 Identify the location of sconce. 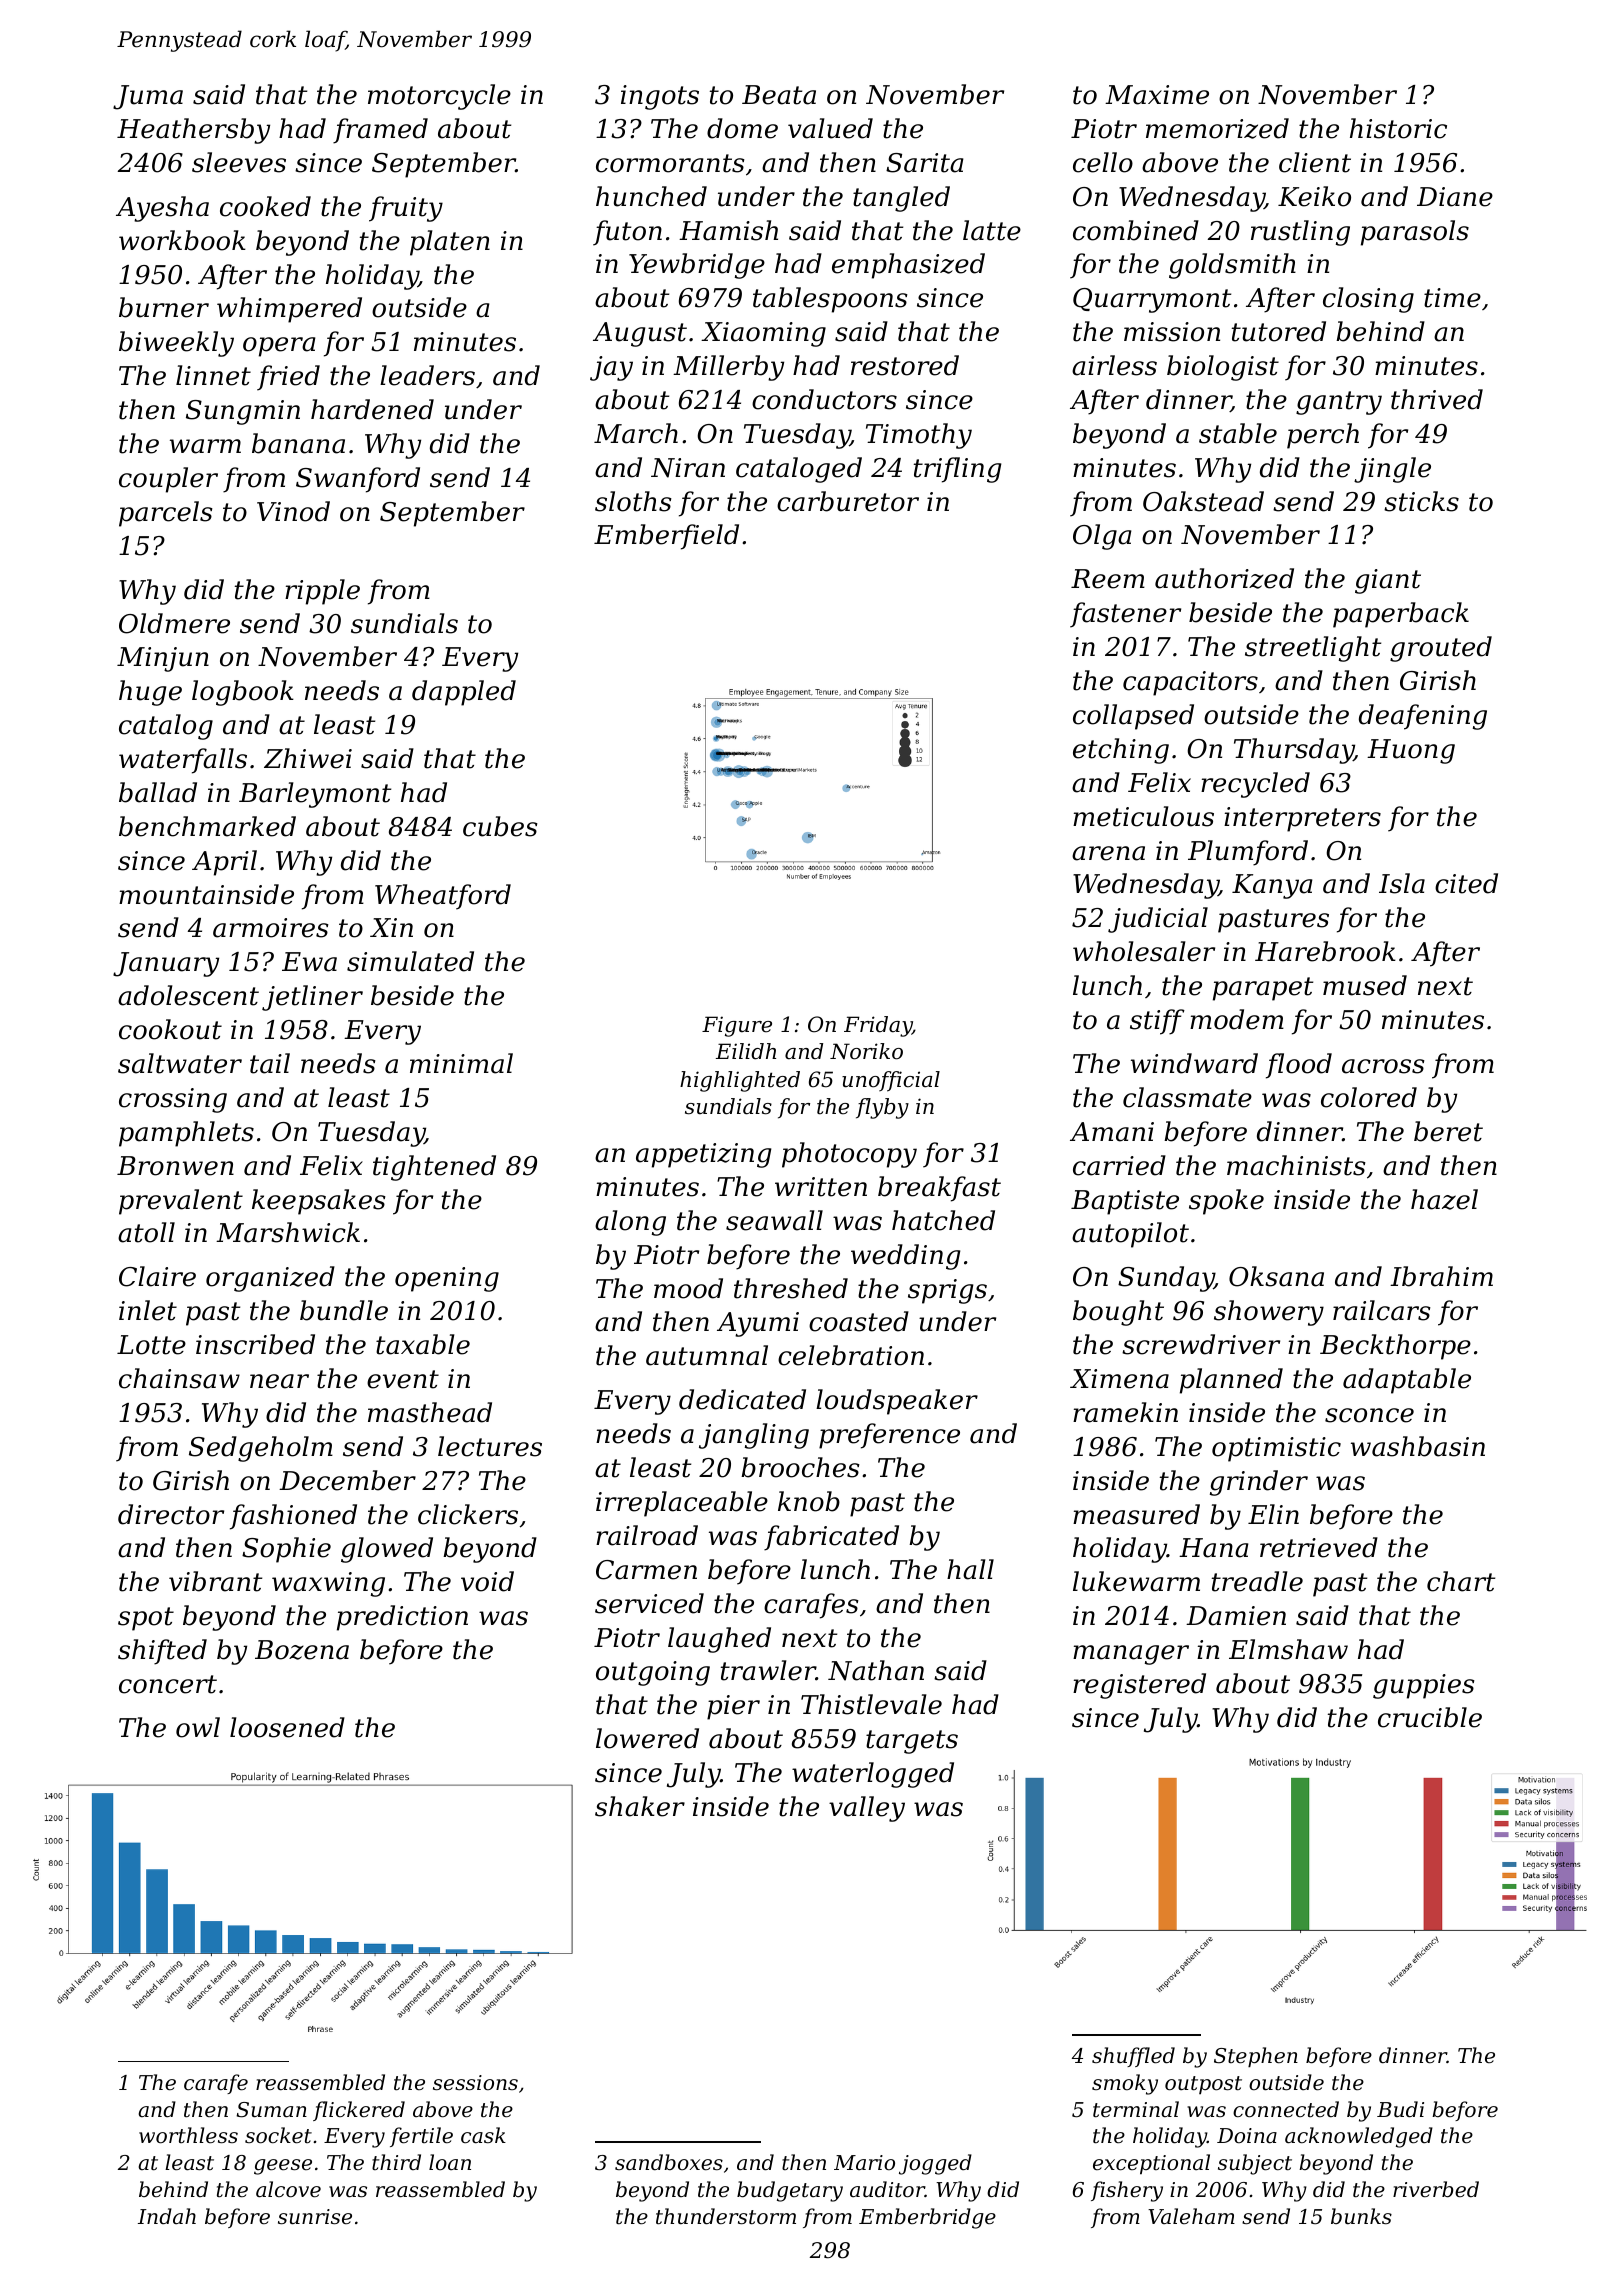
(1369, 1415).
